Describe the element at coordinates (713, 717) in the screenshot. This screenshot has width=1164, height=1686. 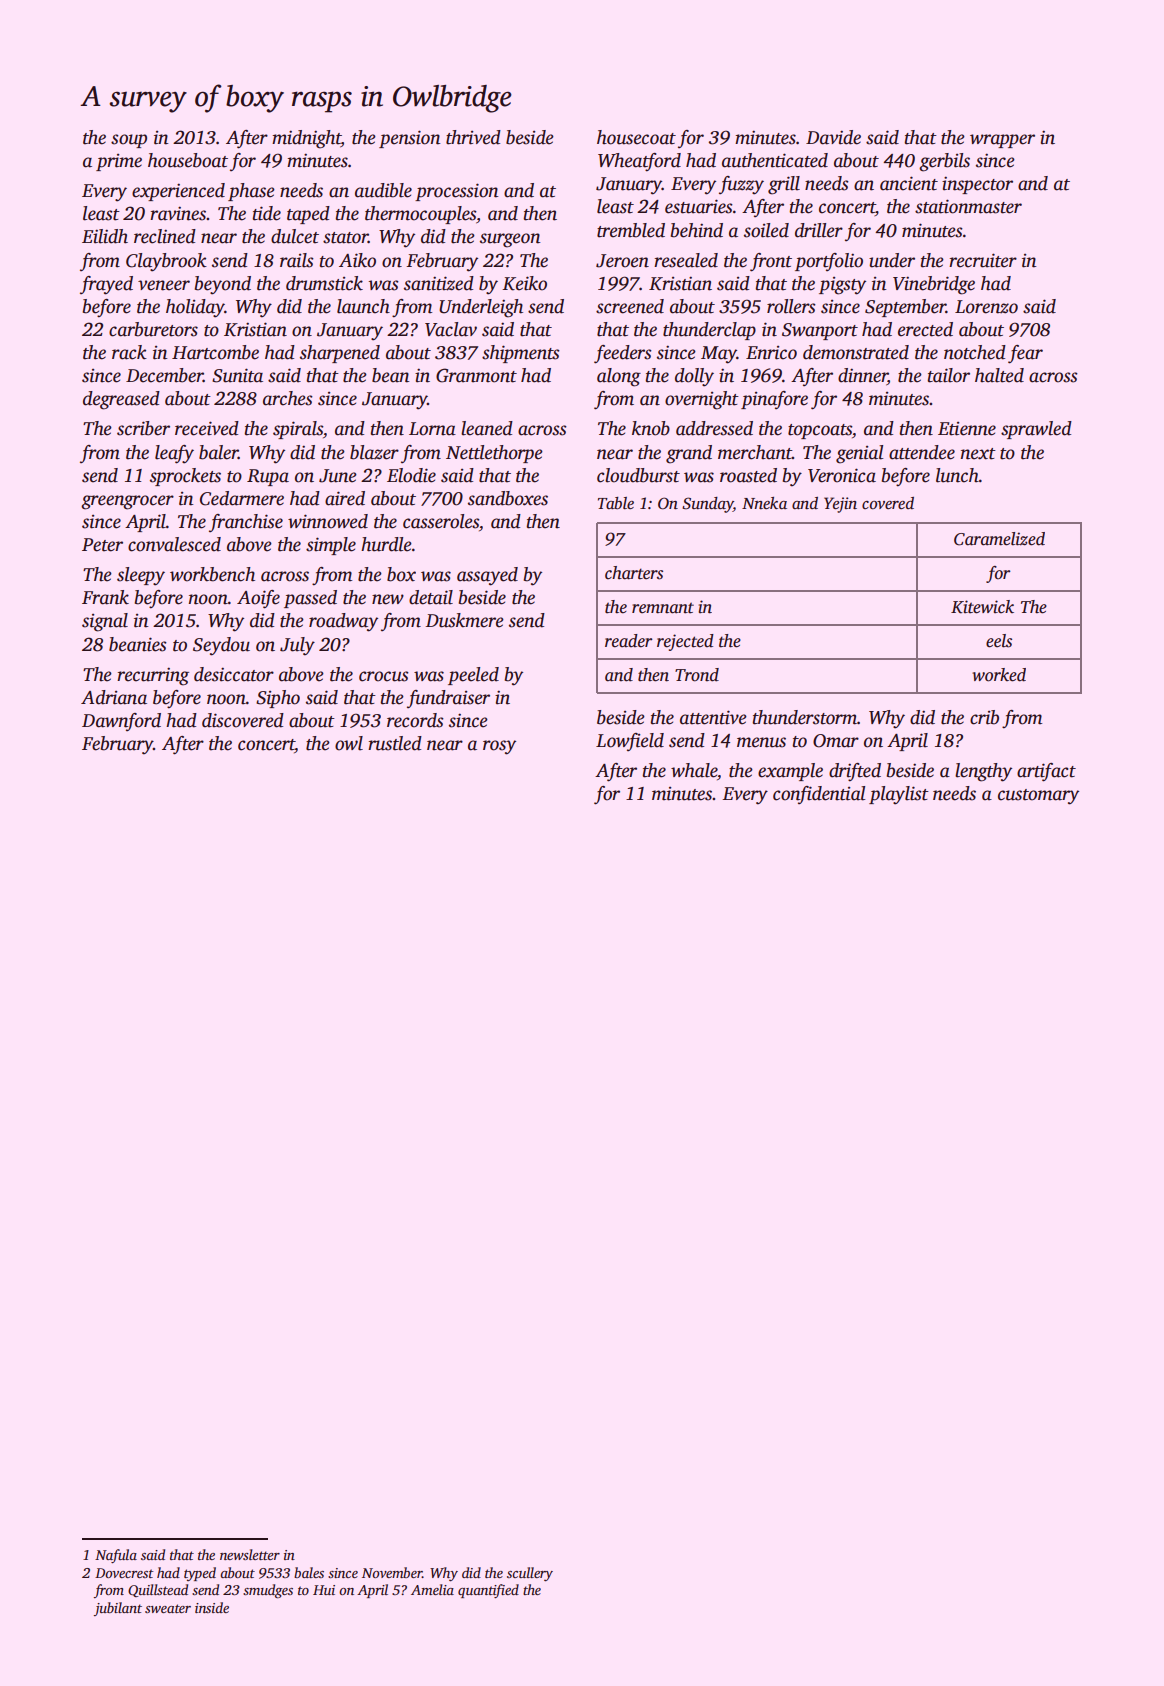
I see `attentive` at that location.
